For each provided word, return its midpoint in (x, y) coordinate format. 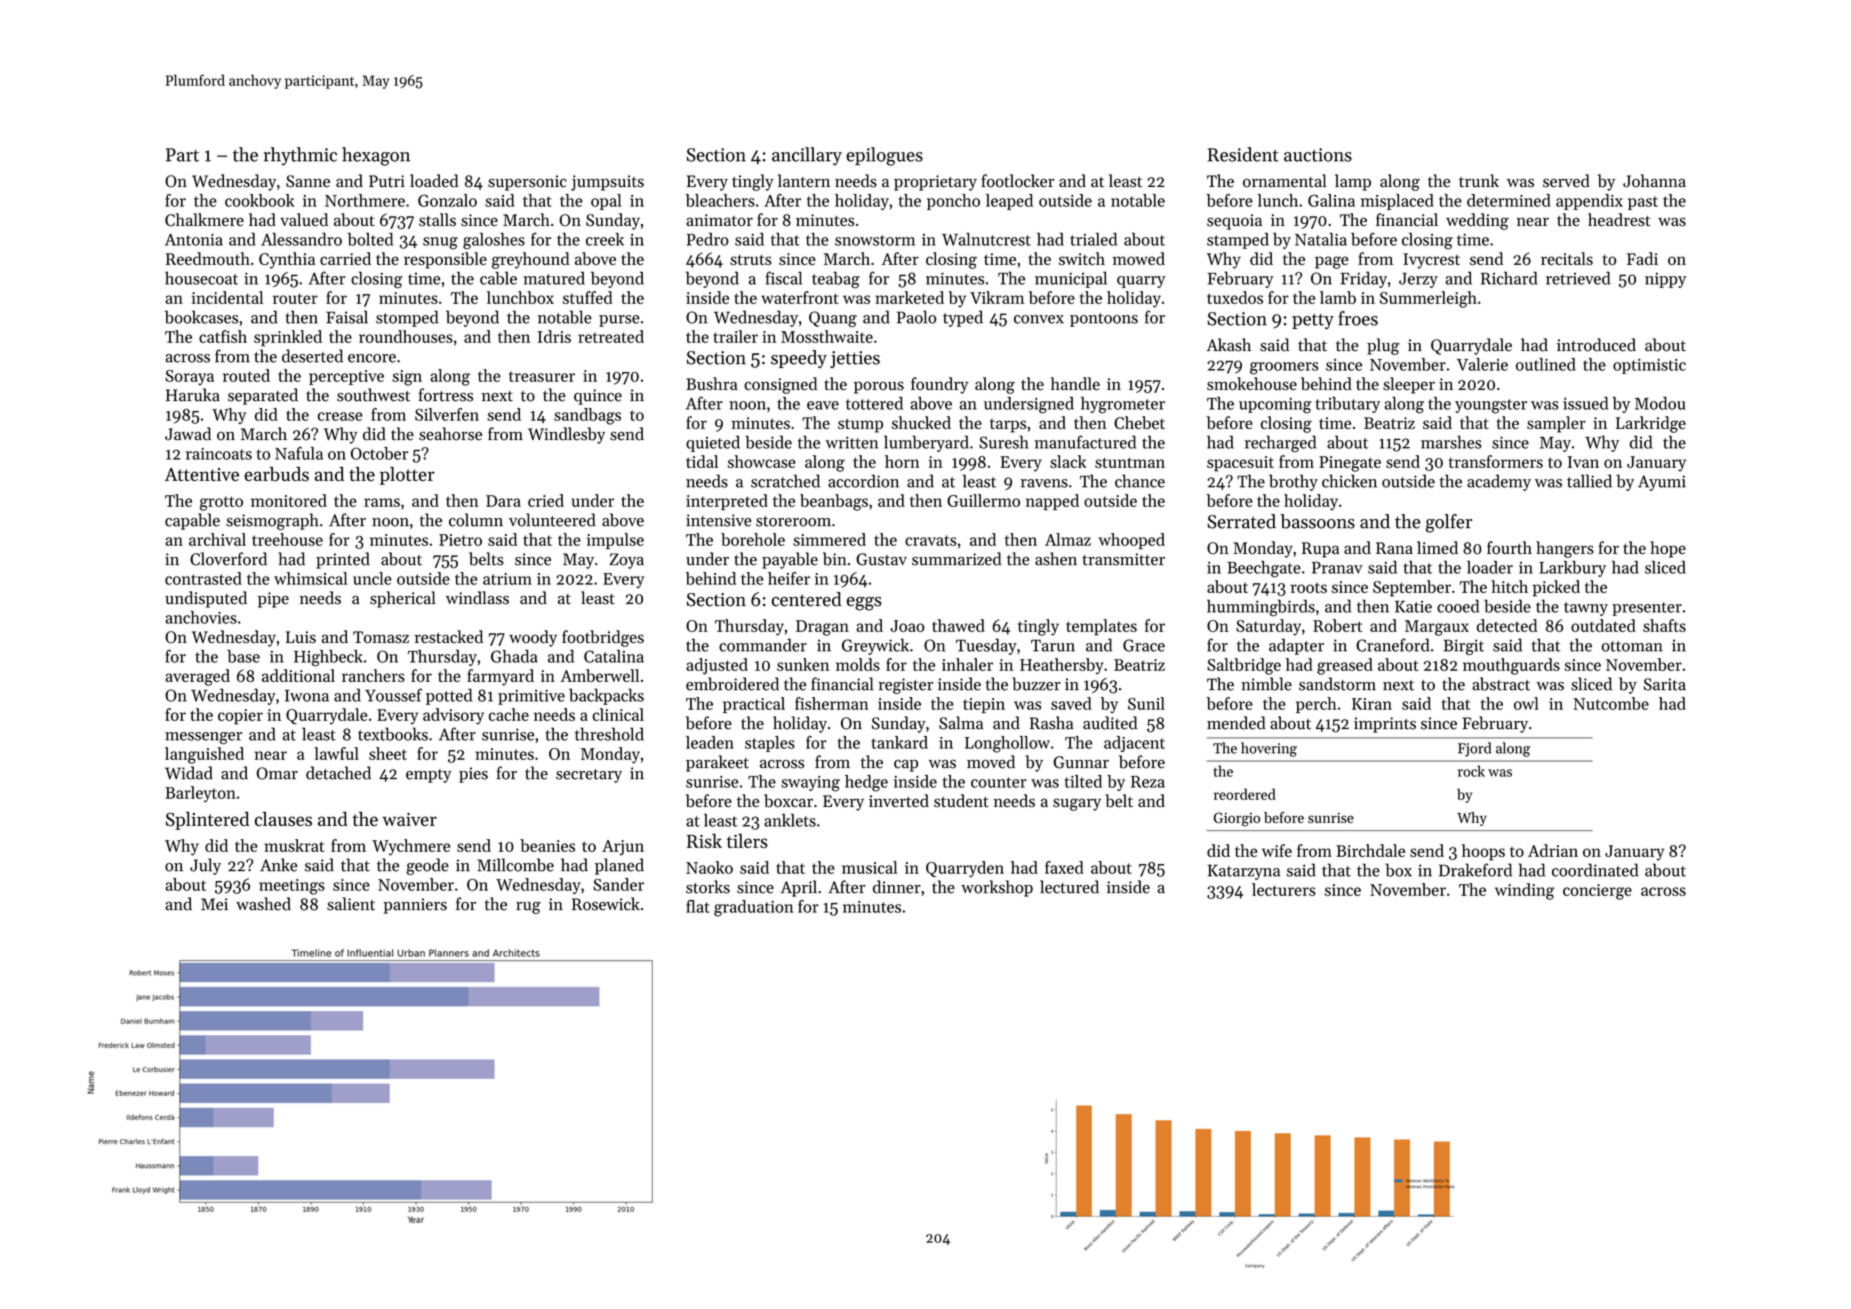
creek (605, 239)
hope (1668, 549)
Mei (214, 904)
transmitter (1123, 559)
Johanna (1654, 181)
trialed (1093, 239)
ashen (1056, 559)
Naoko (709, 867)
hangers (1565, 549)
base (243, 656)
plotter (407, 476)
